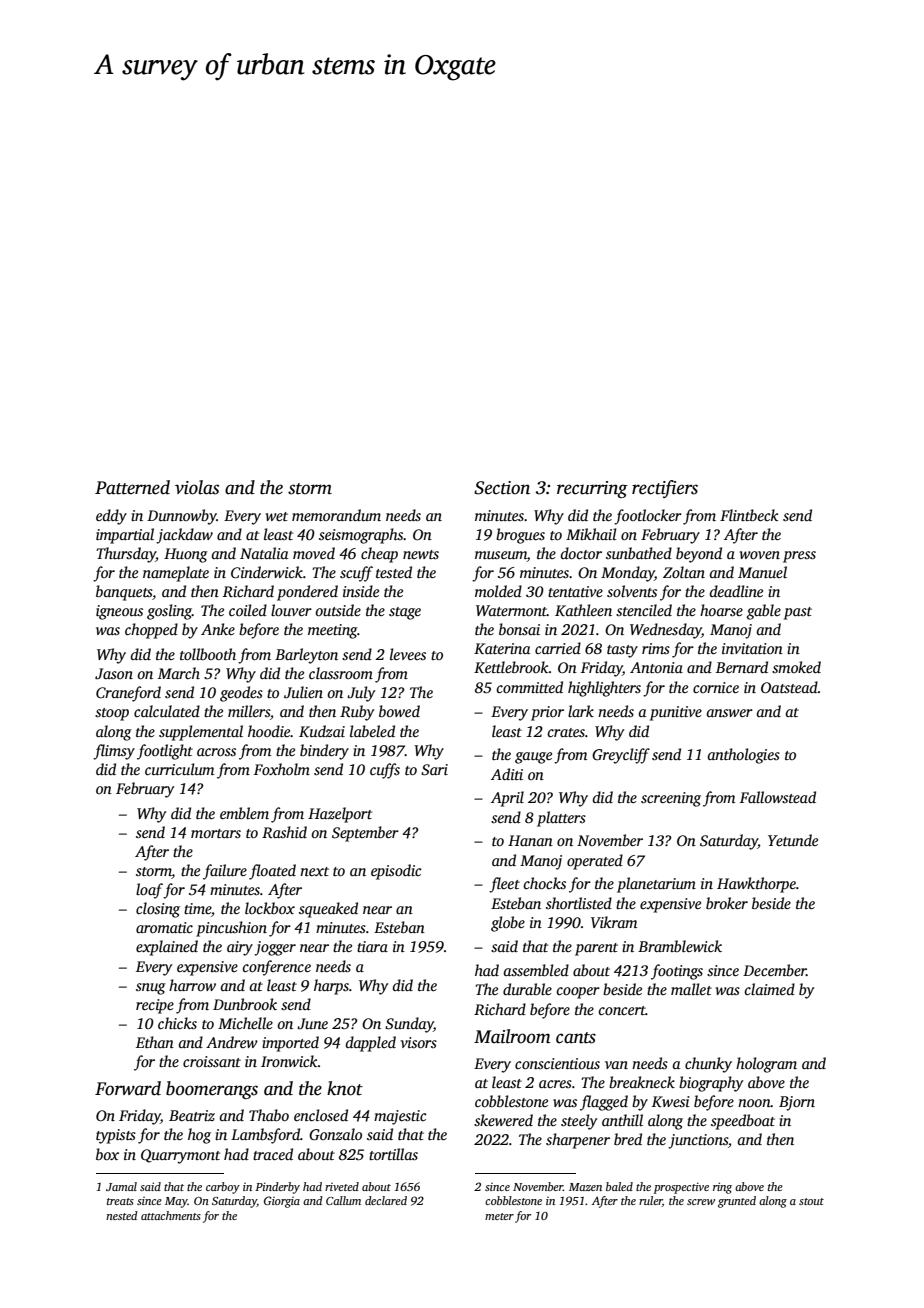 Image resolution: width=924 pixels, height=1308 pixels. Describe the element at coordinates (341, 673) in the screenshot. I see `classroom` at that location.
